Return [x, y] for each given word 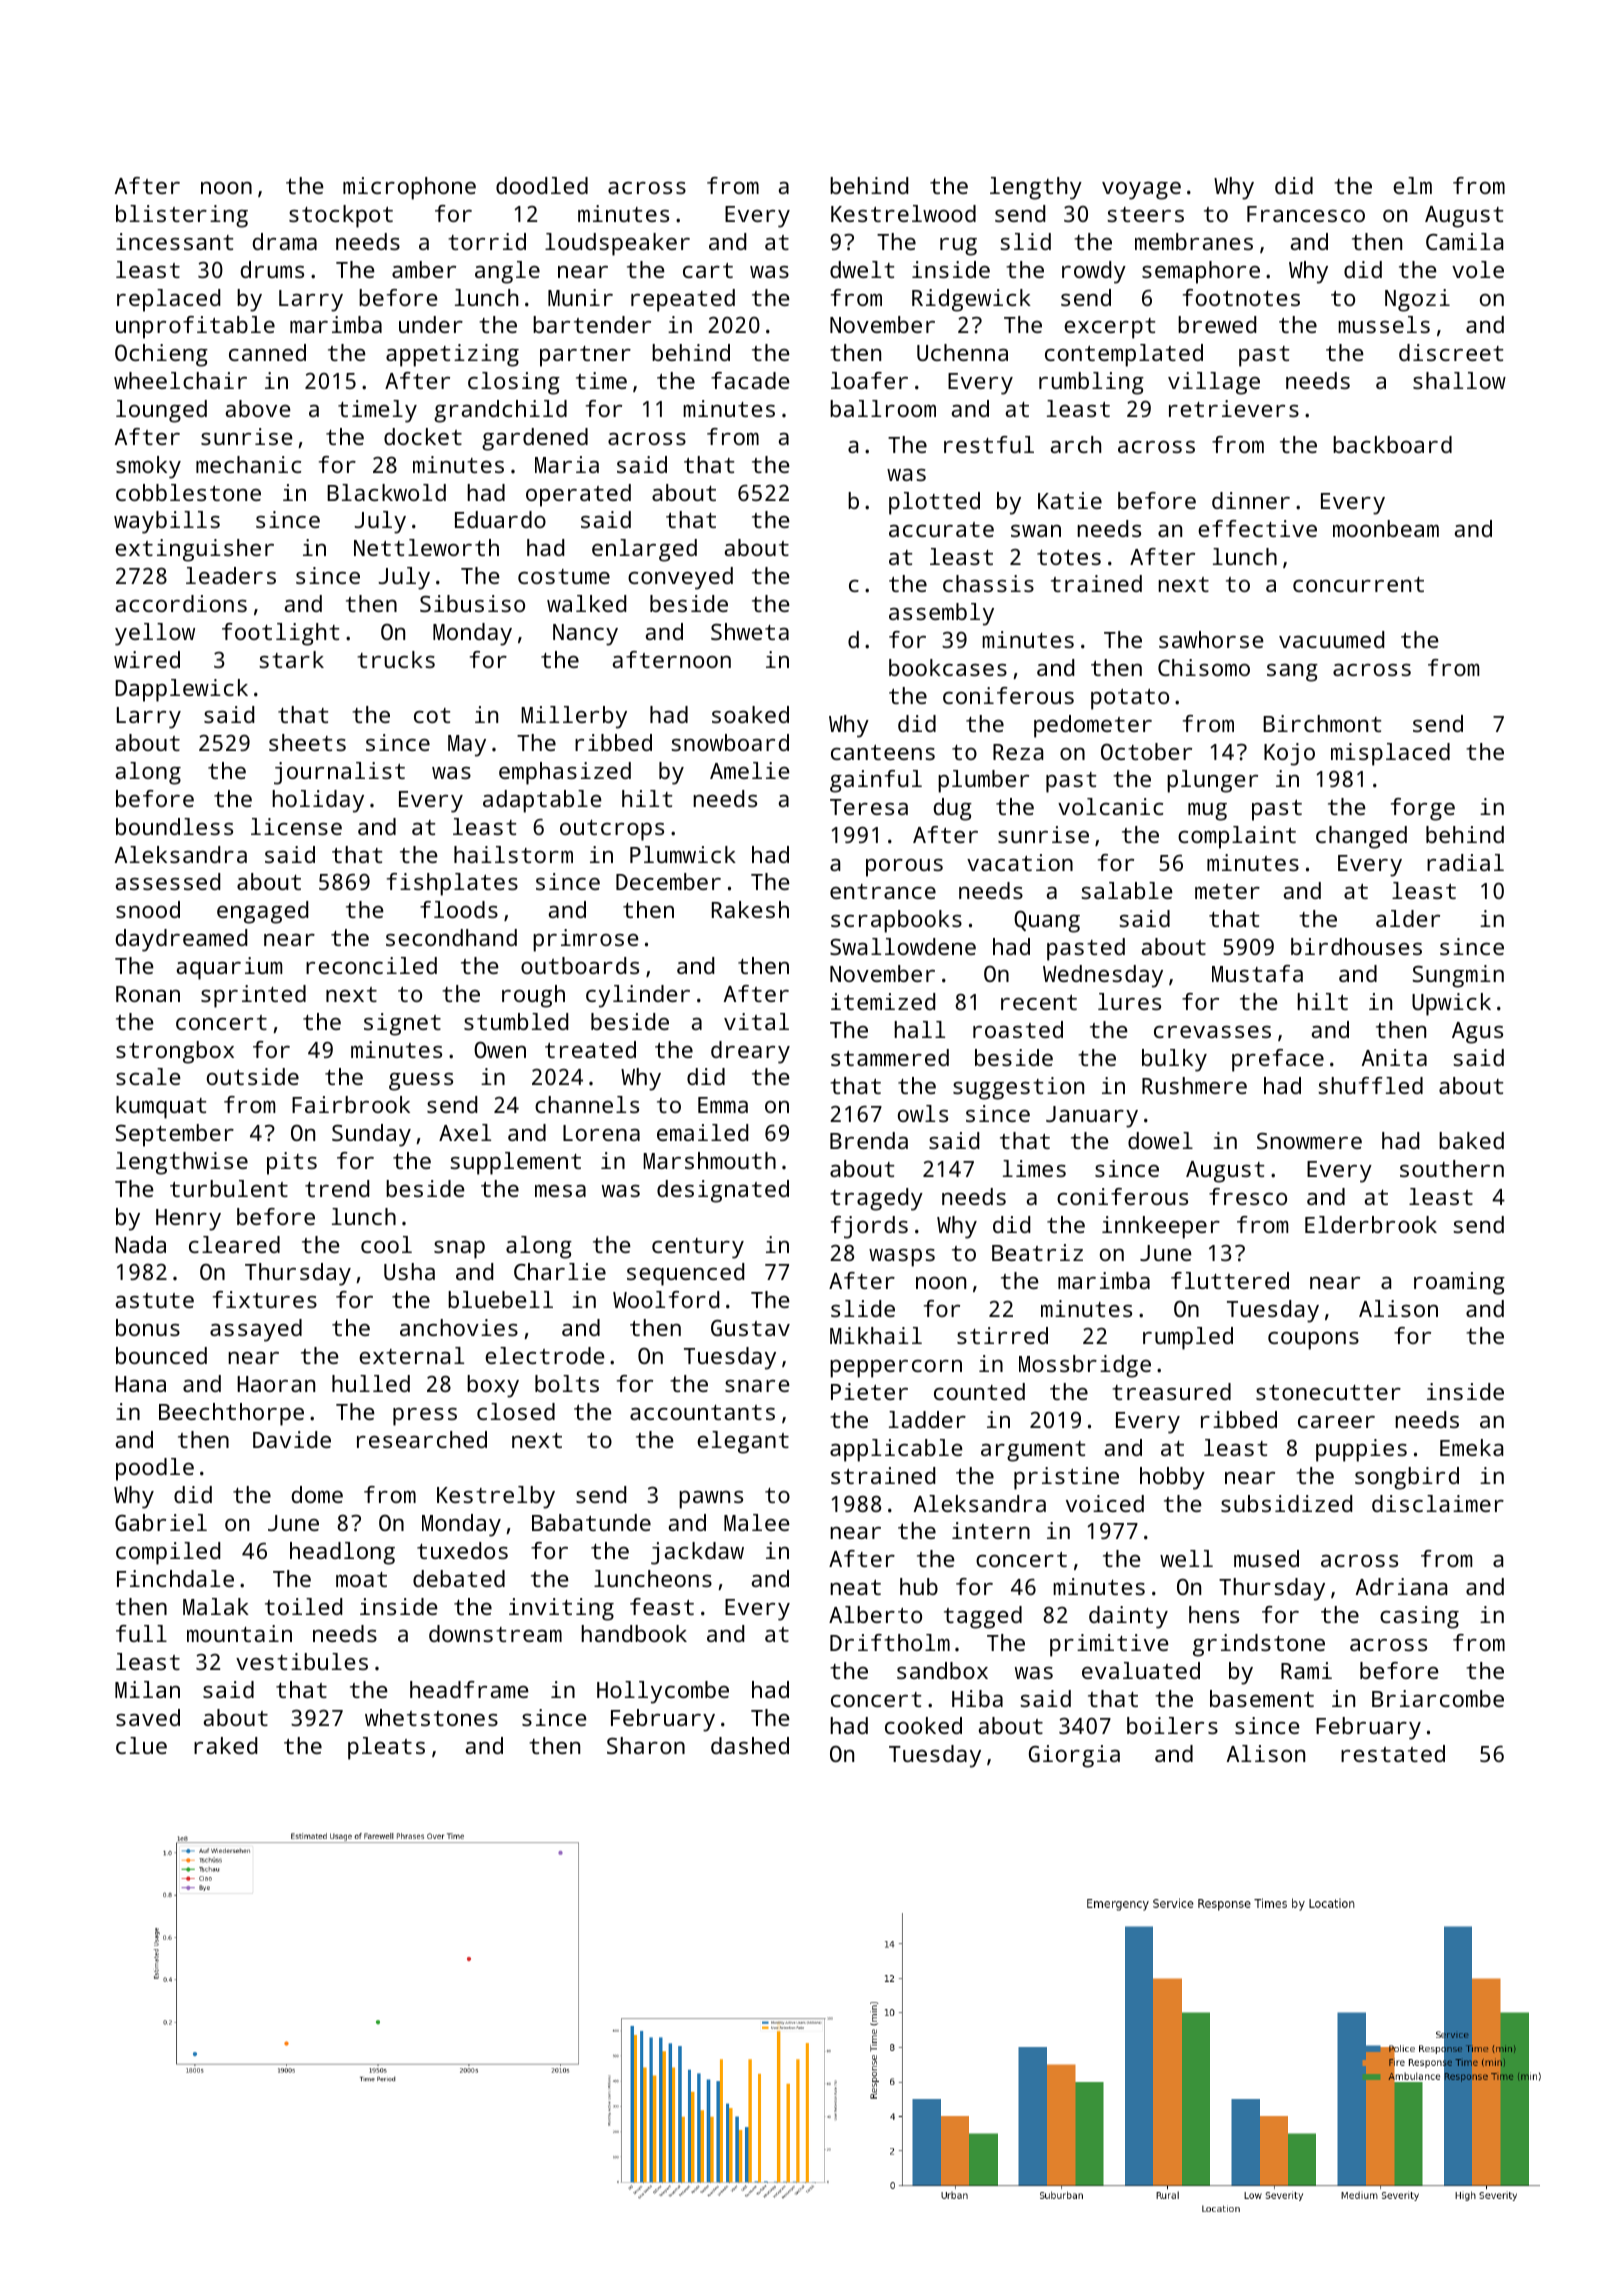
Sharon [646, 1745]
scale [148, 1076]
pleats [386, 1748]
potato [1130, 699]
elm [1412, 185]
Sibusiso [472, 603]
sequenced [685, 1274]
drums [272, 269]
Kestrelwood [903, 213]
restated [1393, 1753]
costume [564, 576]
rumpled [1188, 1338]
